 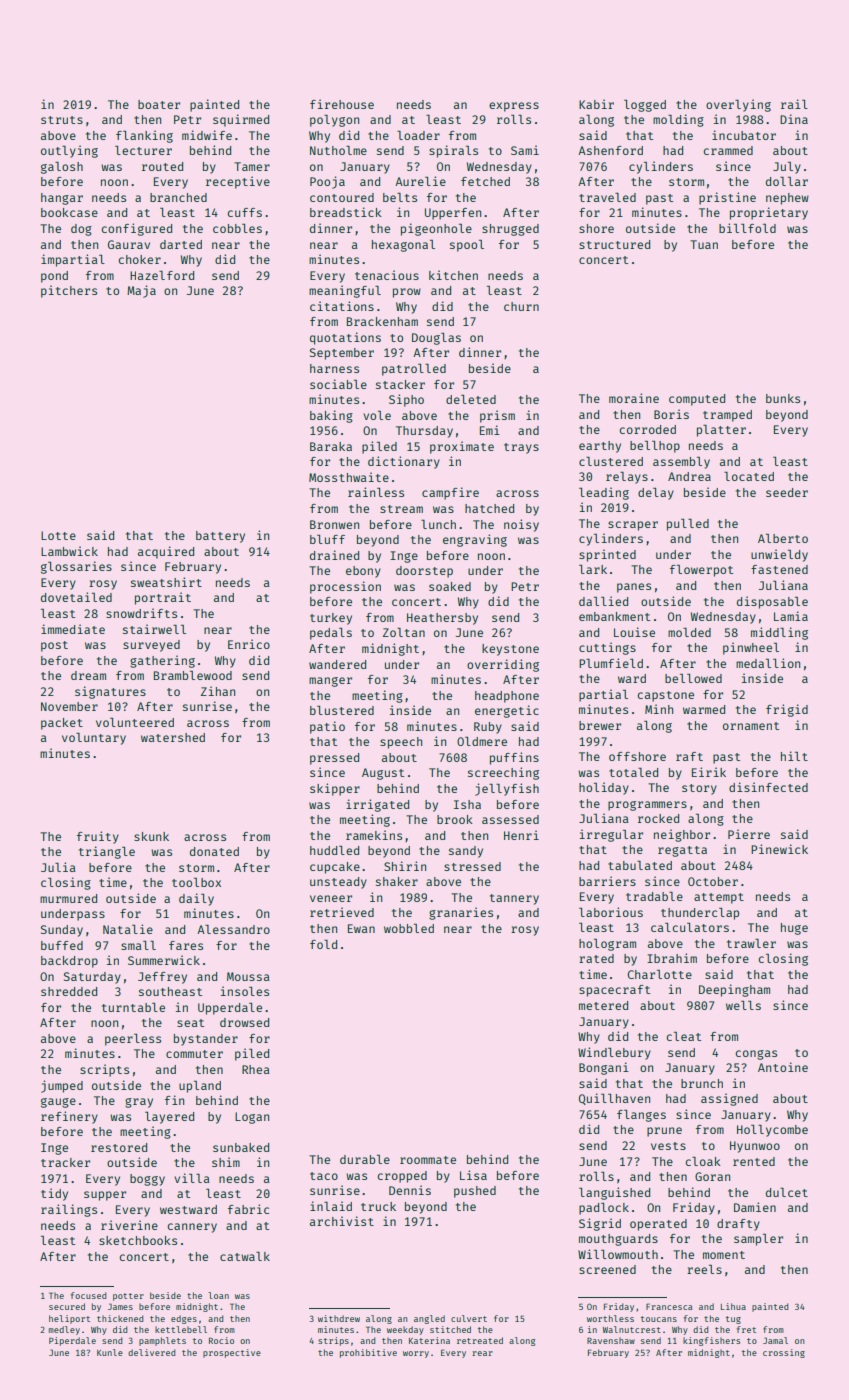 What do you see at coordinates (783, 398) in the screenshot?
I see `bunks` at bounding box center [783, 398].
